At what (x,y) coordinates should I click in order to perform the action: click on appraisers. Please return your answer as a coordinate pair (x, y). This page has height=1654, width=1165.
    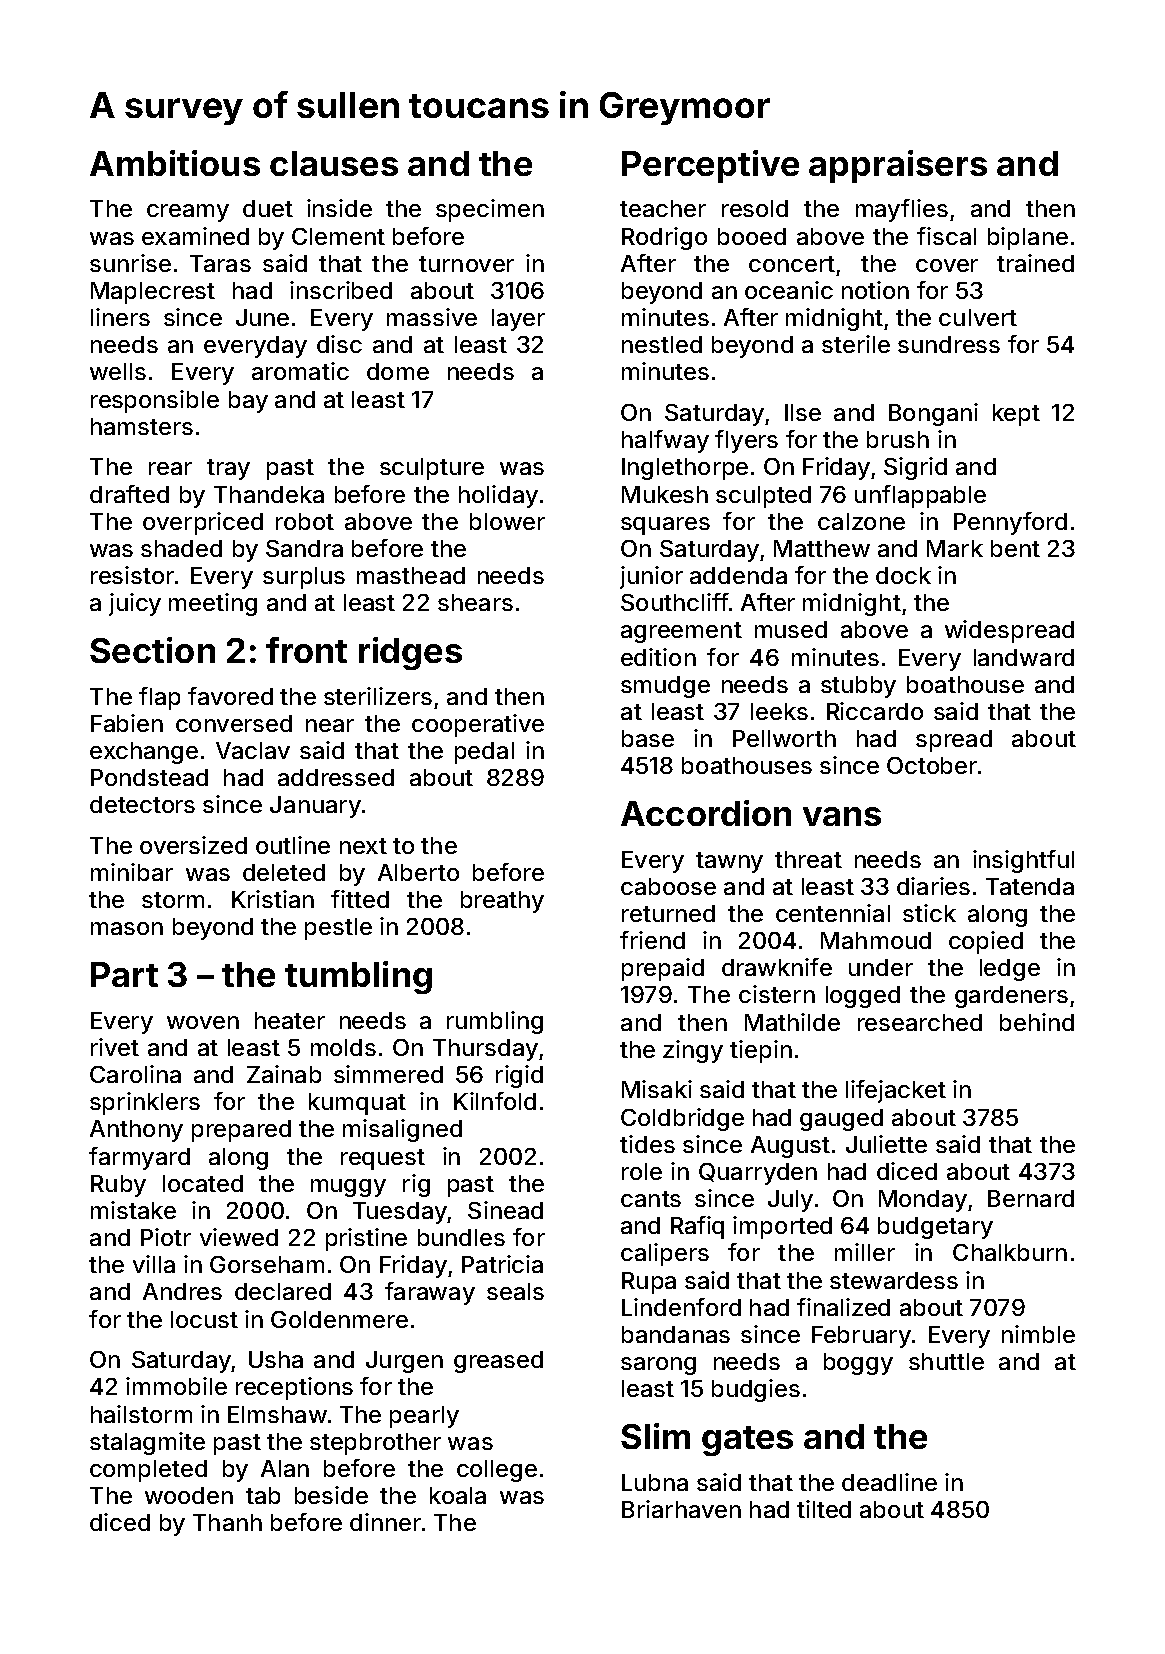
    Looking at the image, I should click on (898, 166).
